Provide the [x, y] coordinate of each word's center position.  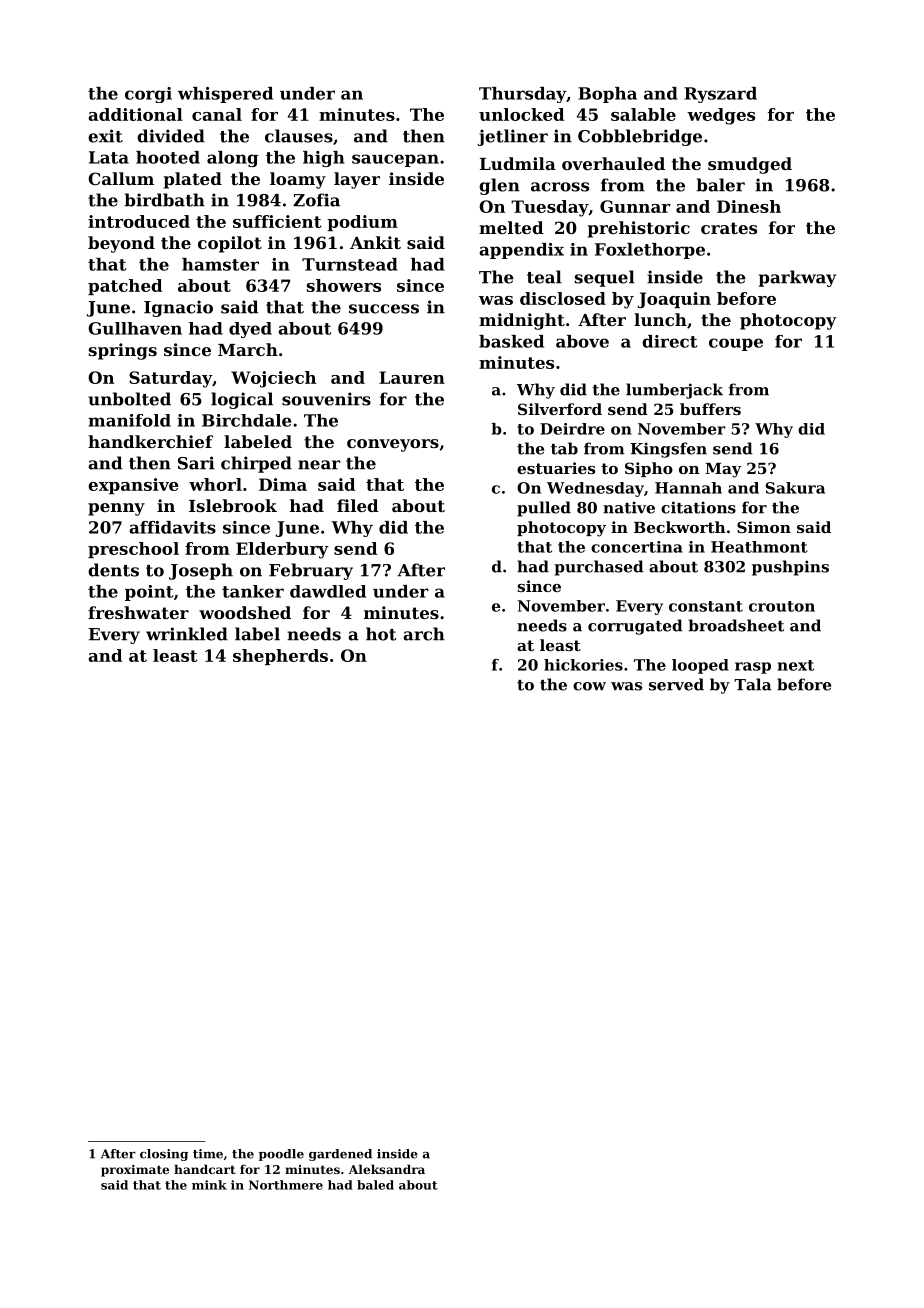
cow [589, 686]
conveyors [393, 445]
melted [511, 227]
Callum [121, 178]
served [676, 684]
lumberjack [674, 391]
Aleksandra [387, 1169]
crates [729, 228]
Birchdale [246, 420]
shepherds [280, 657]
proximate [135, 1171]
